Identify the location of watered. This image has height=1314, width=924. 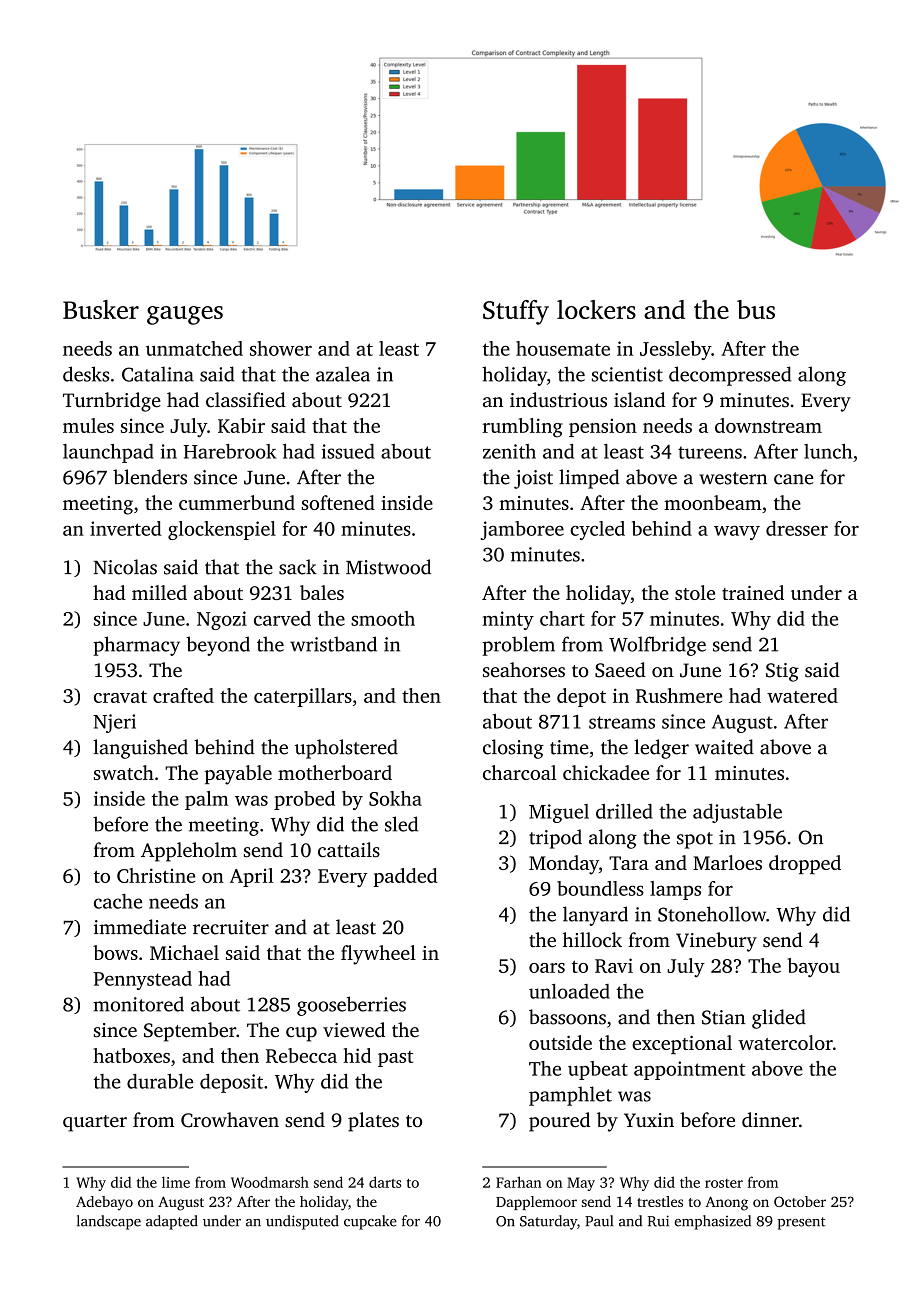
(802, 695).
